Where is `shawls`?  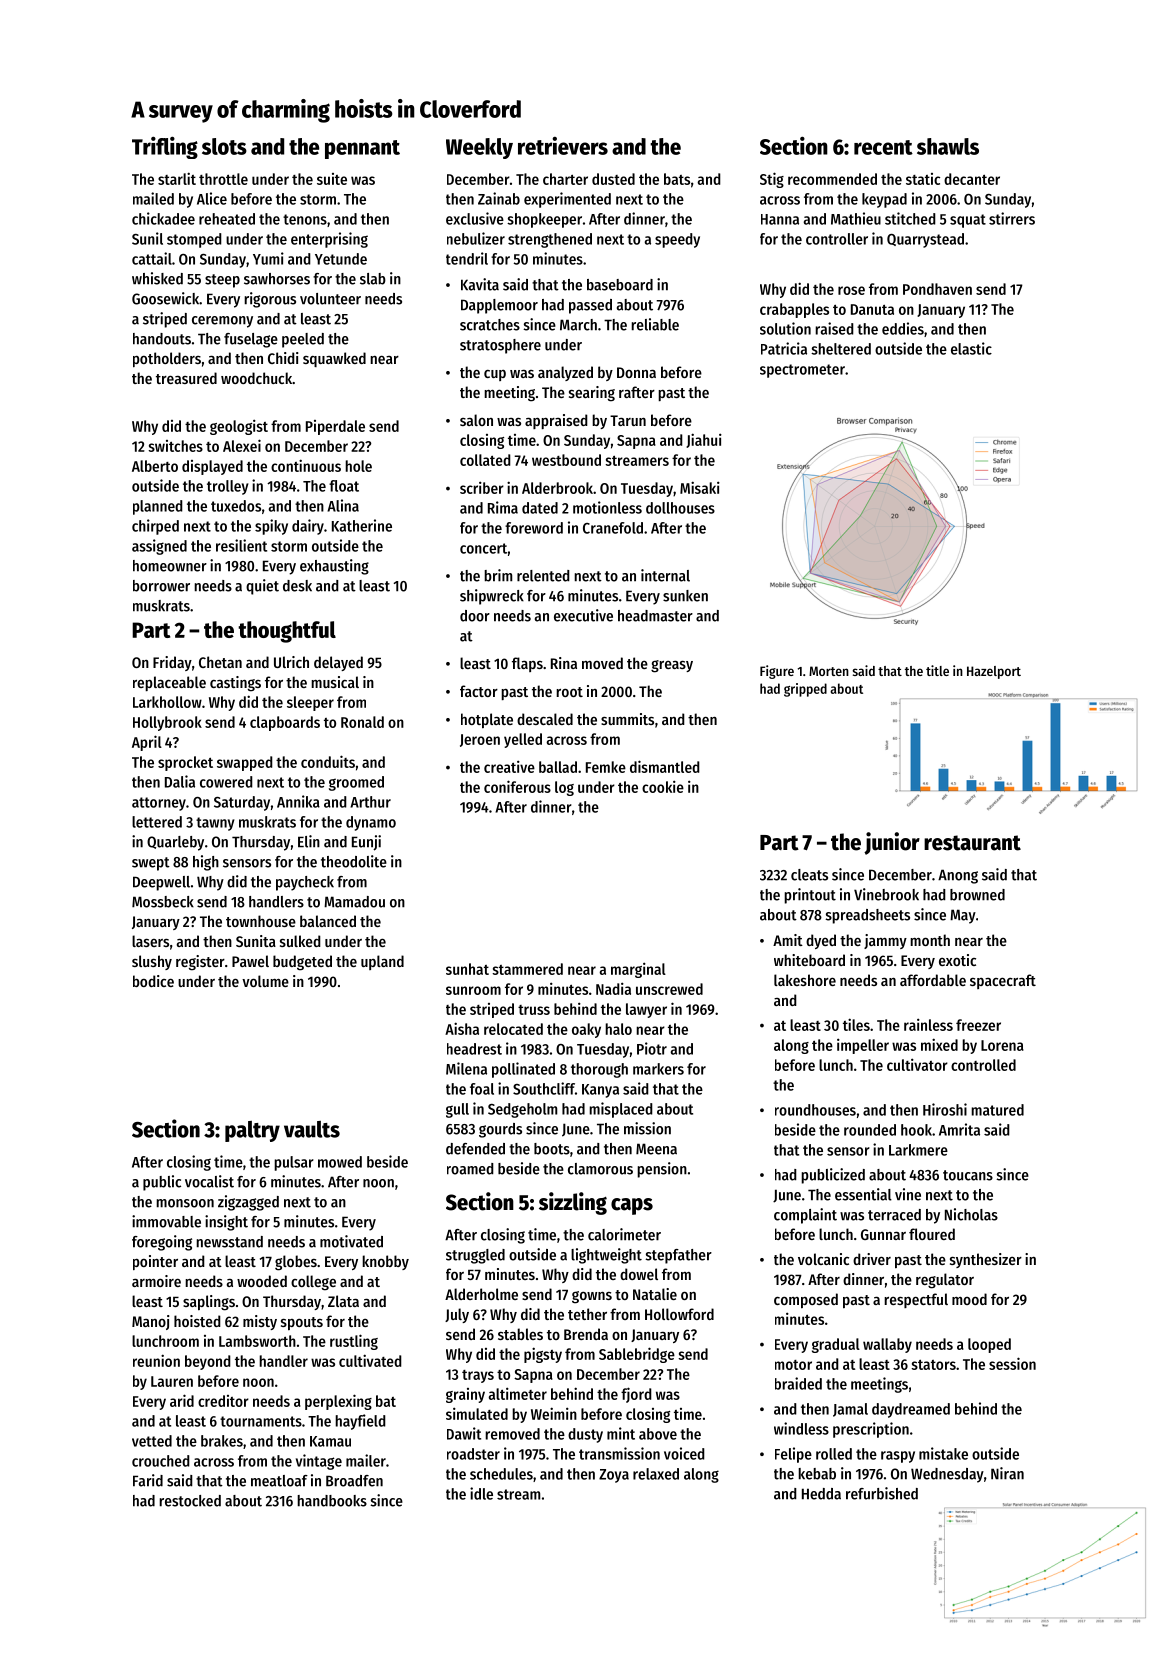 shawls is located at coordinates (948, 146).
